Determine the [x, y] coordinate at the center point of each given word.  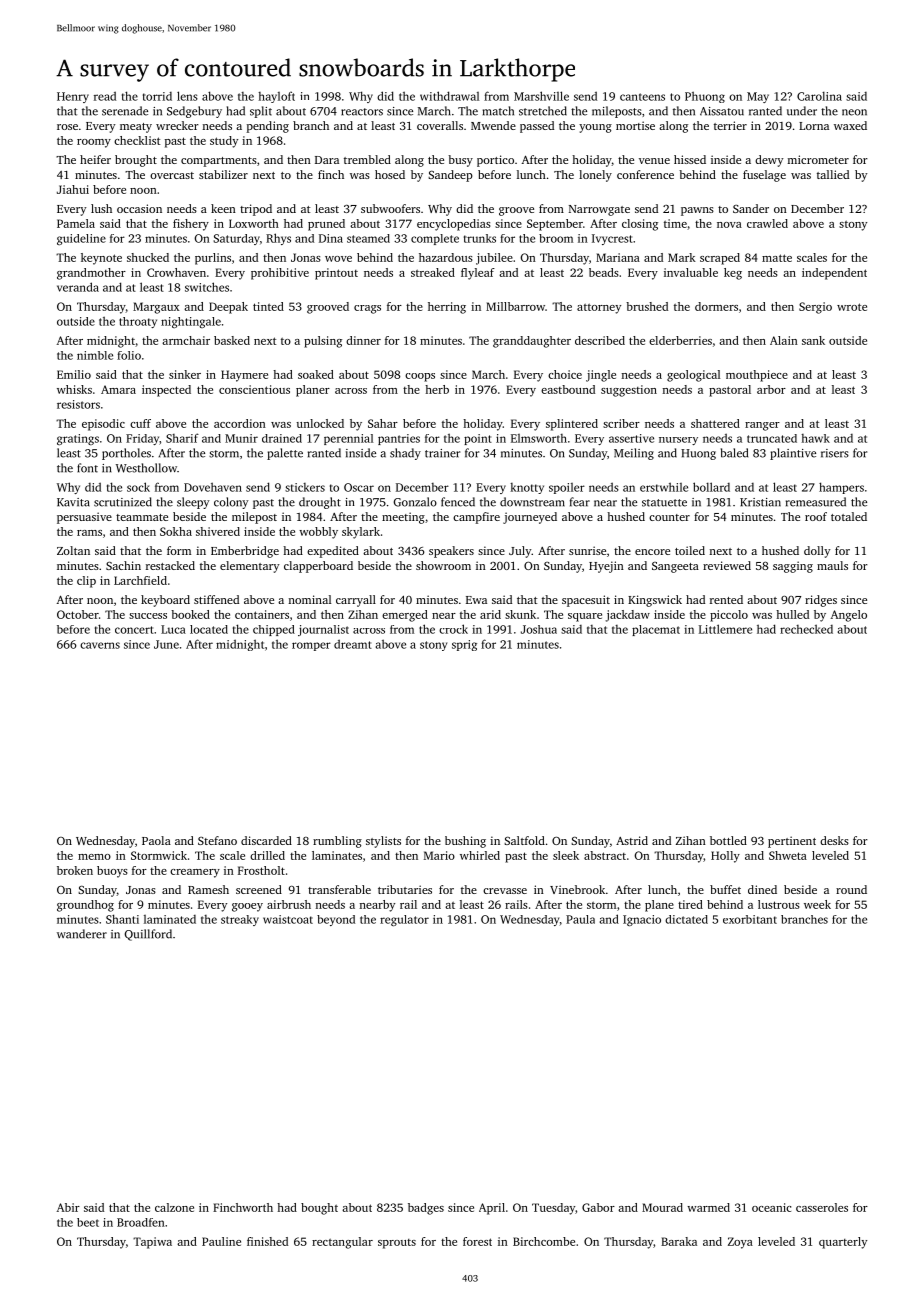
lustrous [779, 904]
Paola [156, 840]
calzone [174, 1207]
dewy [769, 161]
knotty [527, 488]
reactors [362, 112]
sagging [793, 567]
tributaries [405, 889]
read [105, 96]
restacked [170, 565]
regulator [404, 920]
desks [834, 840]
